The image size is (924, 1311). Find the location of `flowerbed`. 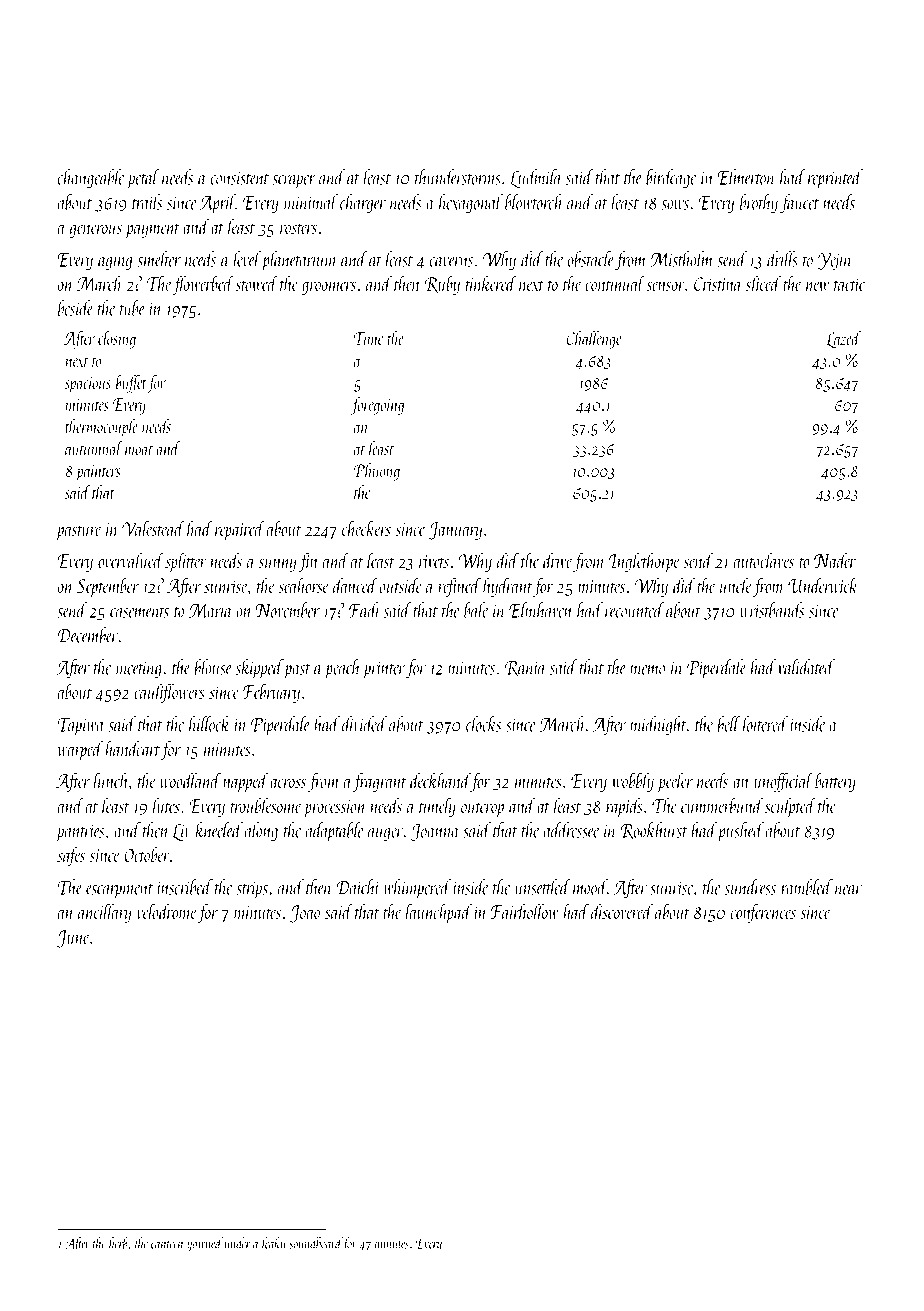

flowerbed is located at coordinates (203, 285).
